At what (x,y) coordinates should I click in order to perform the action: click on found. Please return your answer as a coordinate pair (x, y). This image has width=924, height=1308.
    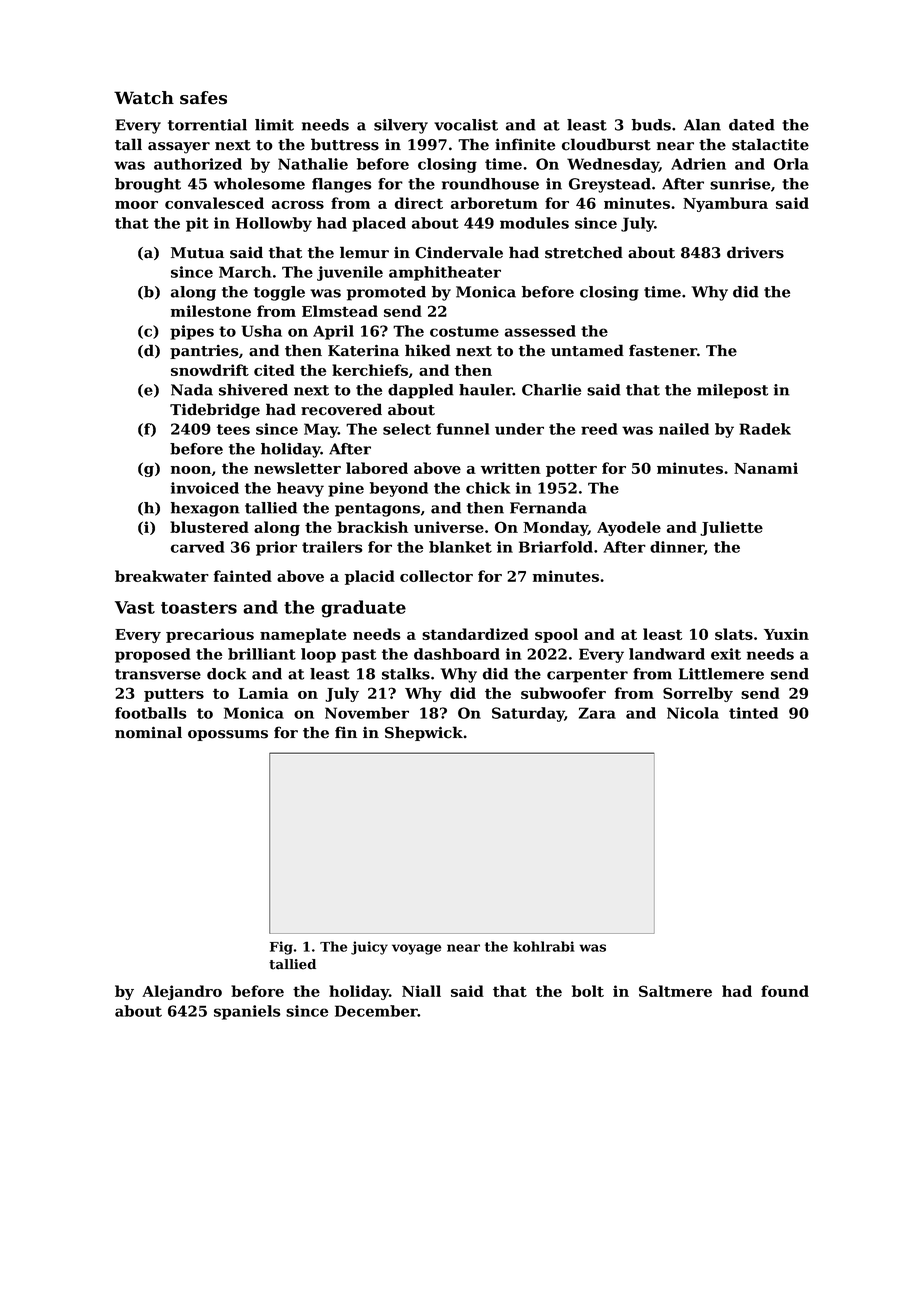
    Looking at the image, I should click on (785, 991).
